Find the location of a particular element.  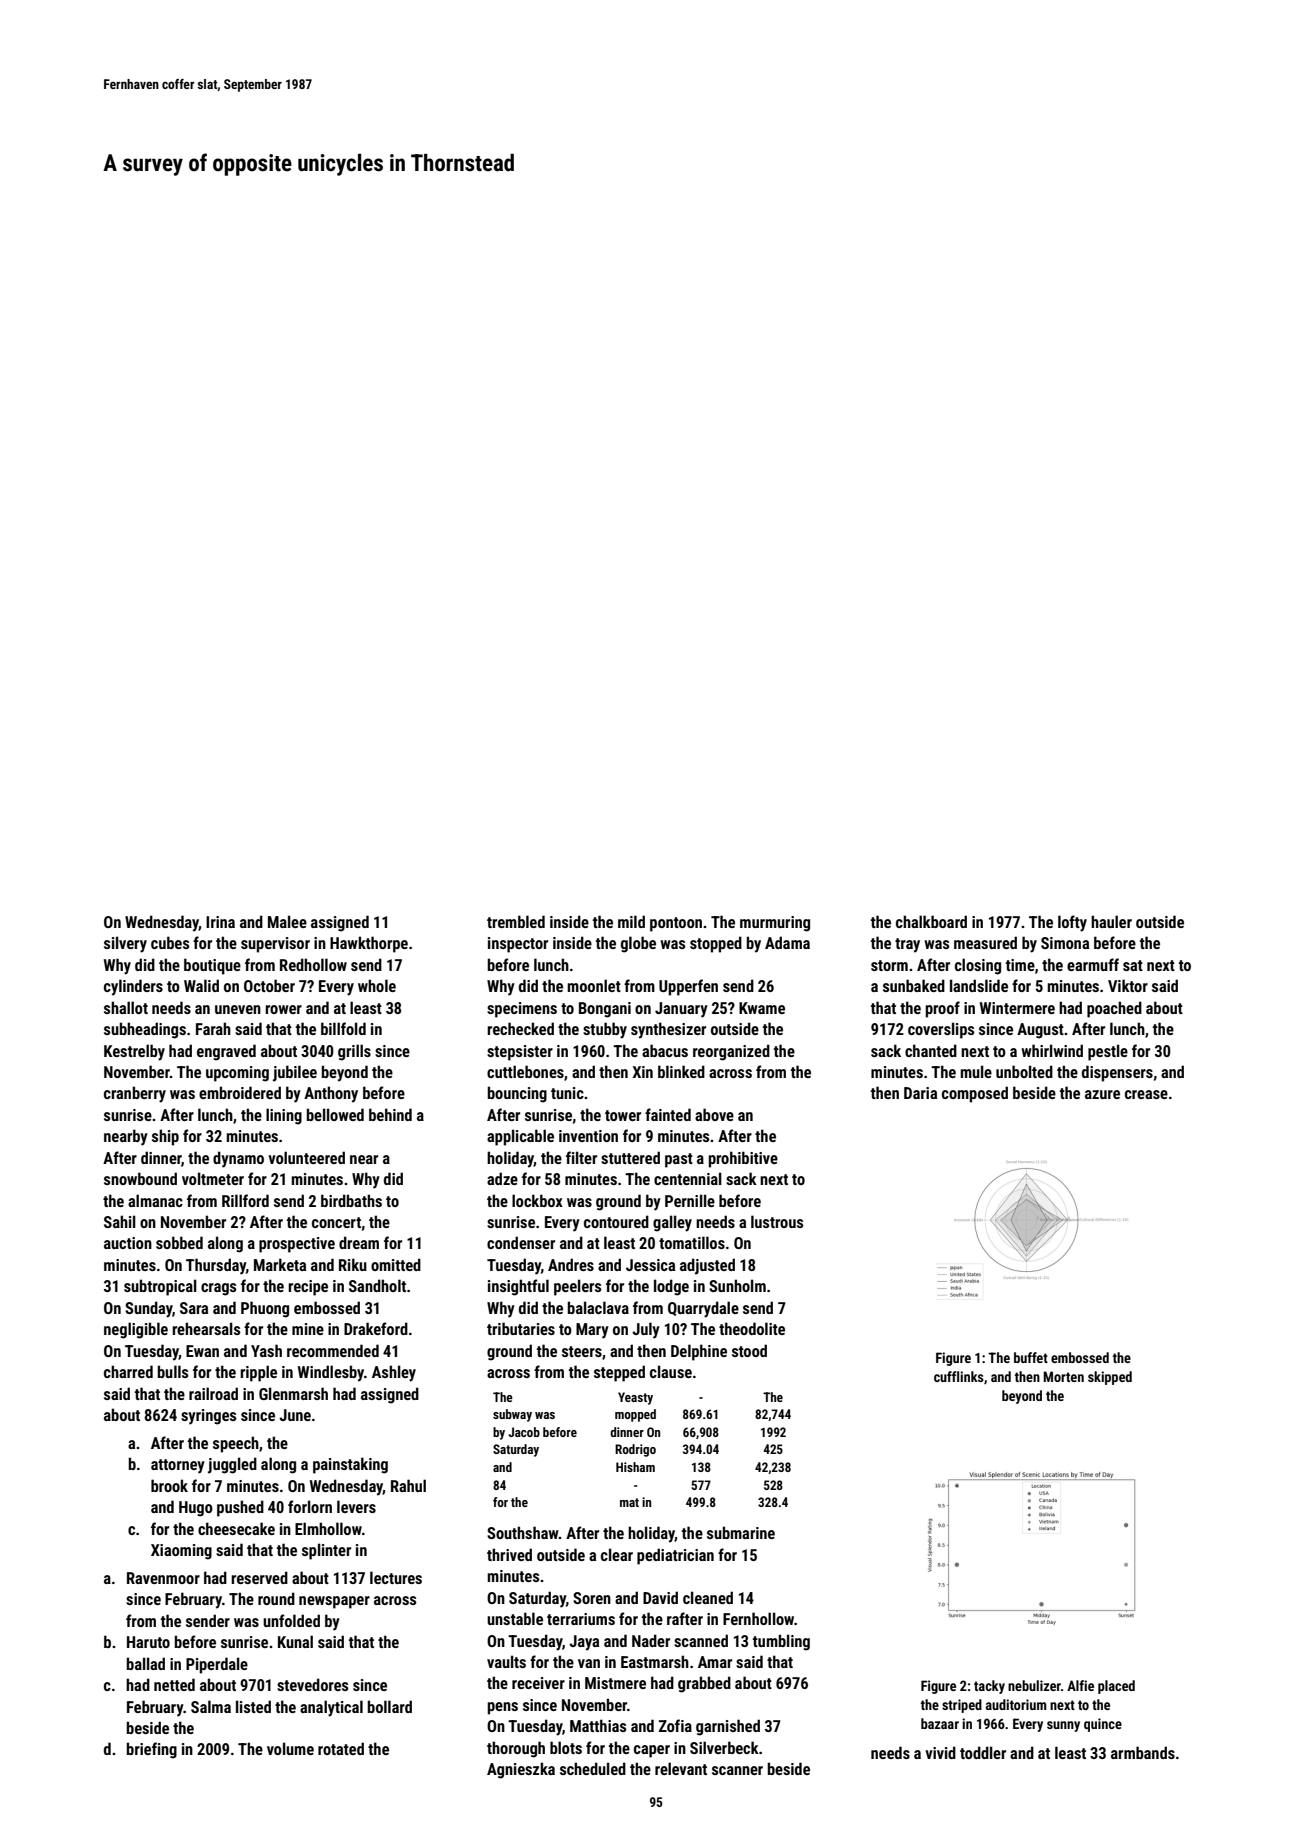

unfolded is located at coordinates (291, 1620).
